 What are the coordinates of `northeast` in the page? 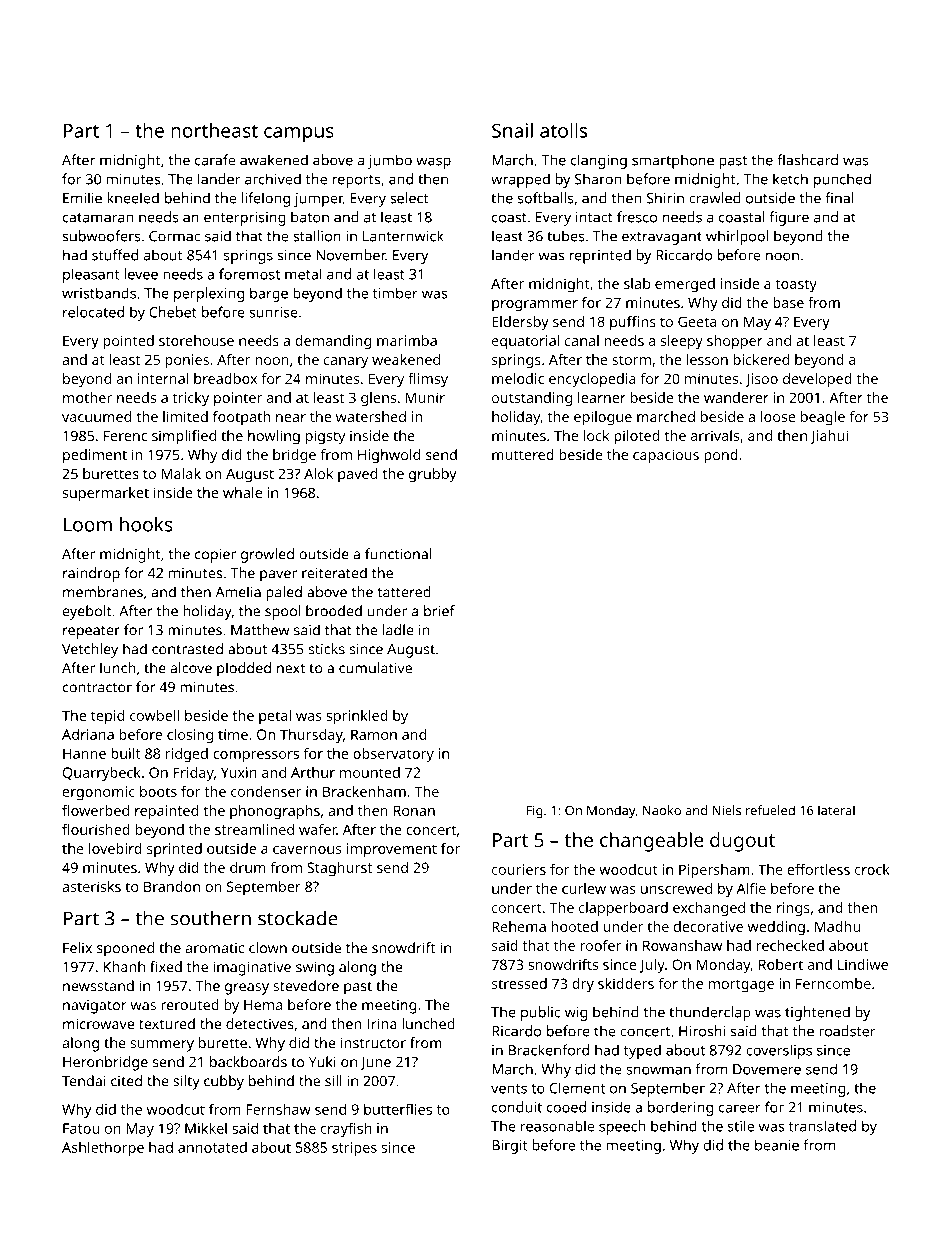 It's located at (214, 130).
